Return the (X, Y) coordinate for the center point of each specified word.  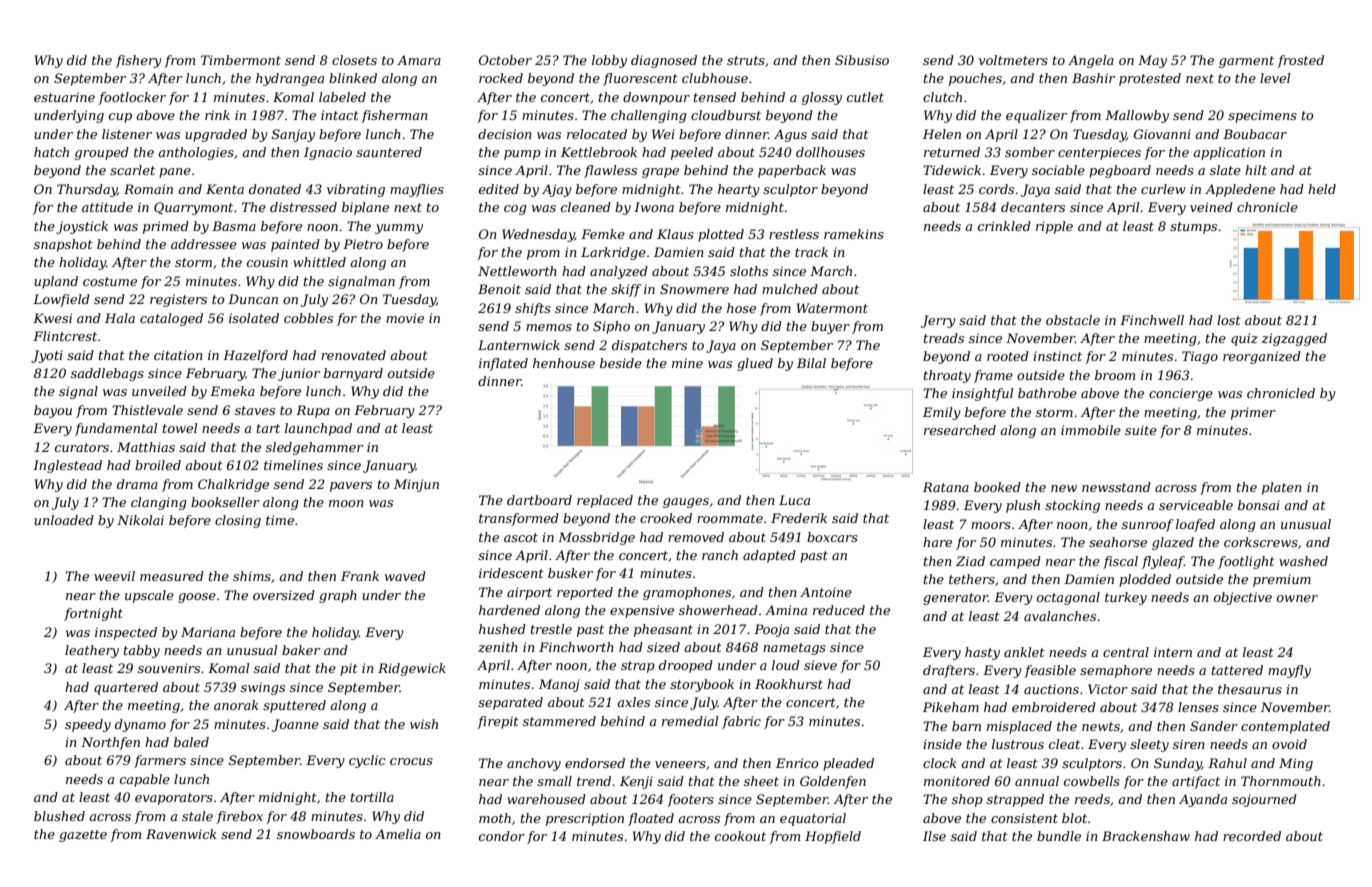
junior (299, 374)
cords (996, 189)
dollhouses (830, 152)
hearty (739, 190)
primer (1253, 413)
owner (1297, 598)
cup (120, 118)
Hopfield (833, 837)
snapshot (63, 245)
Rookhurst (789, 684)
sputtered (294, 706)
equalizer (1036, 116)
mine (687, 363)
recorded (1252, 836)
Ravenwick (181, 834)
